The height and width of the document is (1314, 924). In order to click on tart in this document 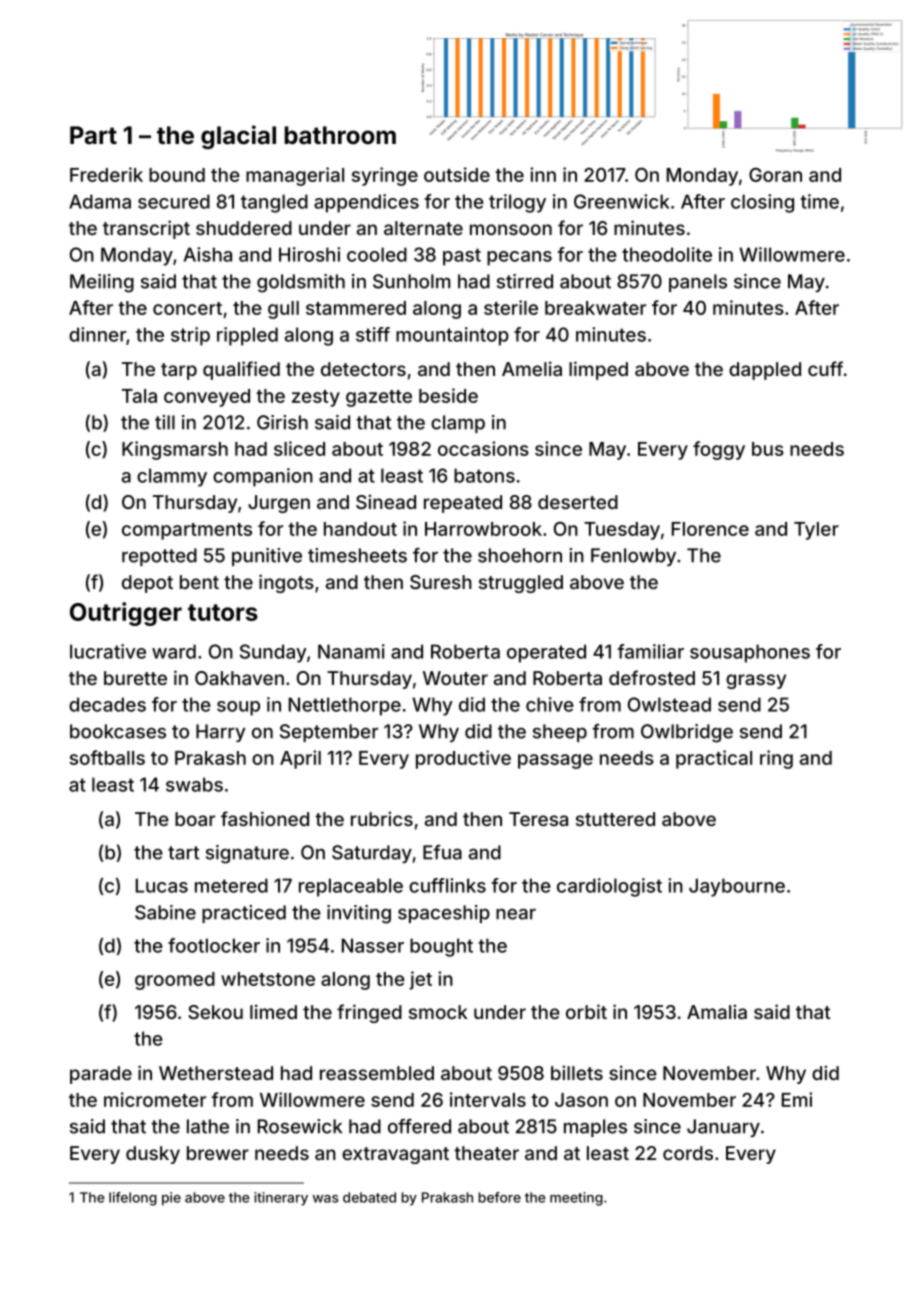, I will do `click(183, 853)`.
